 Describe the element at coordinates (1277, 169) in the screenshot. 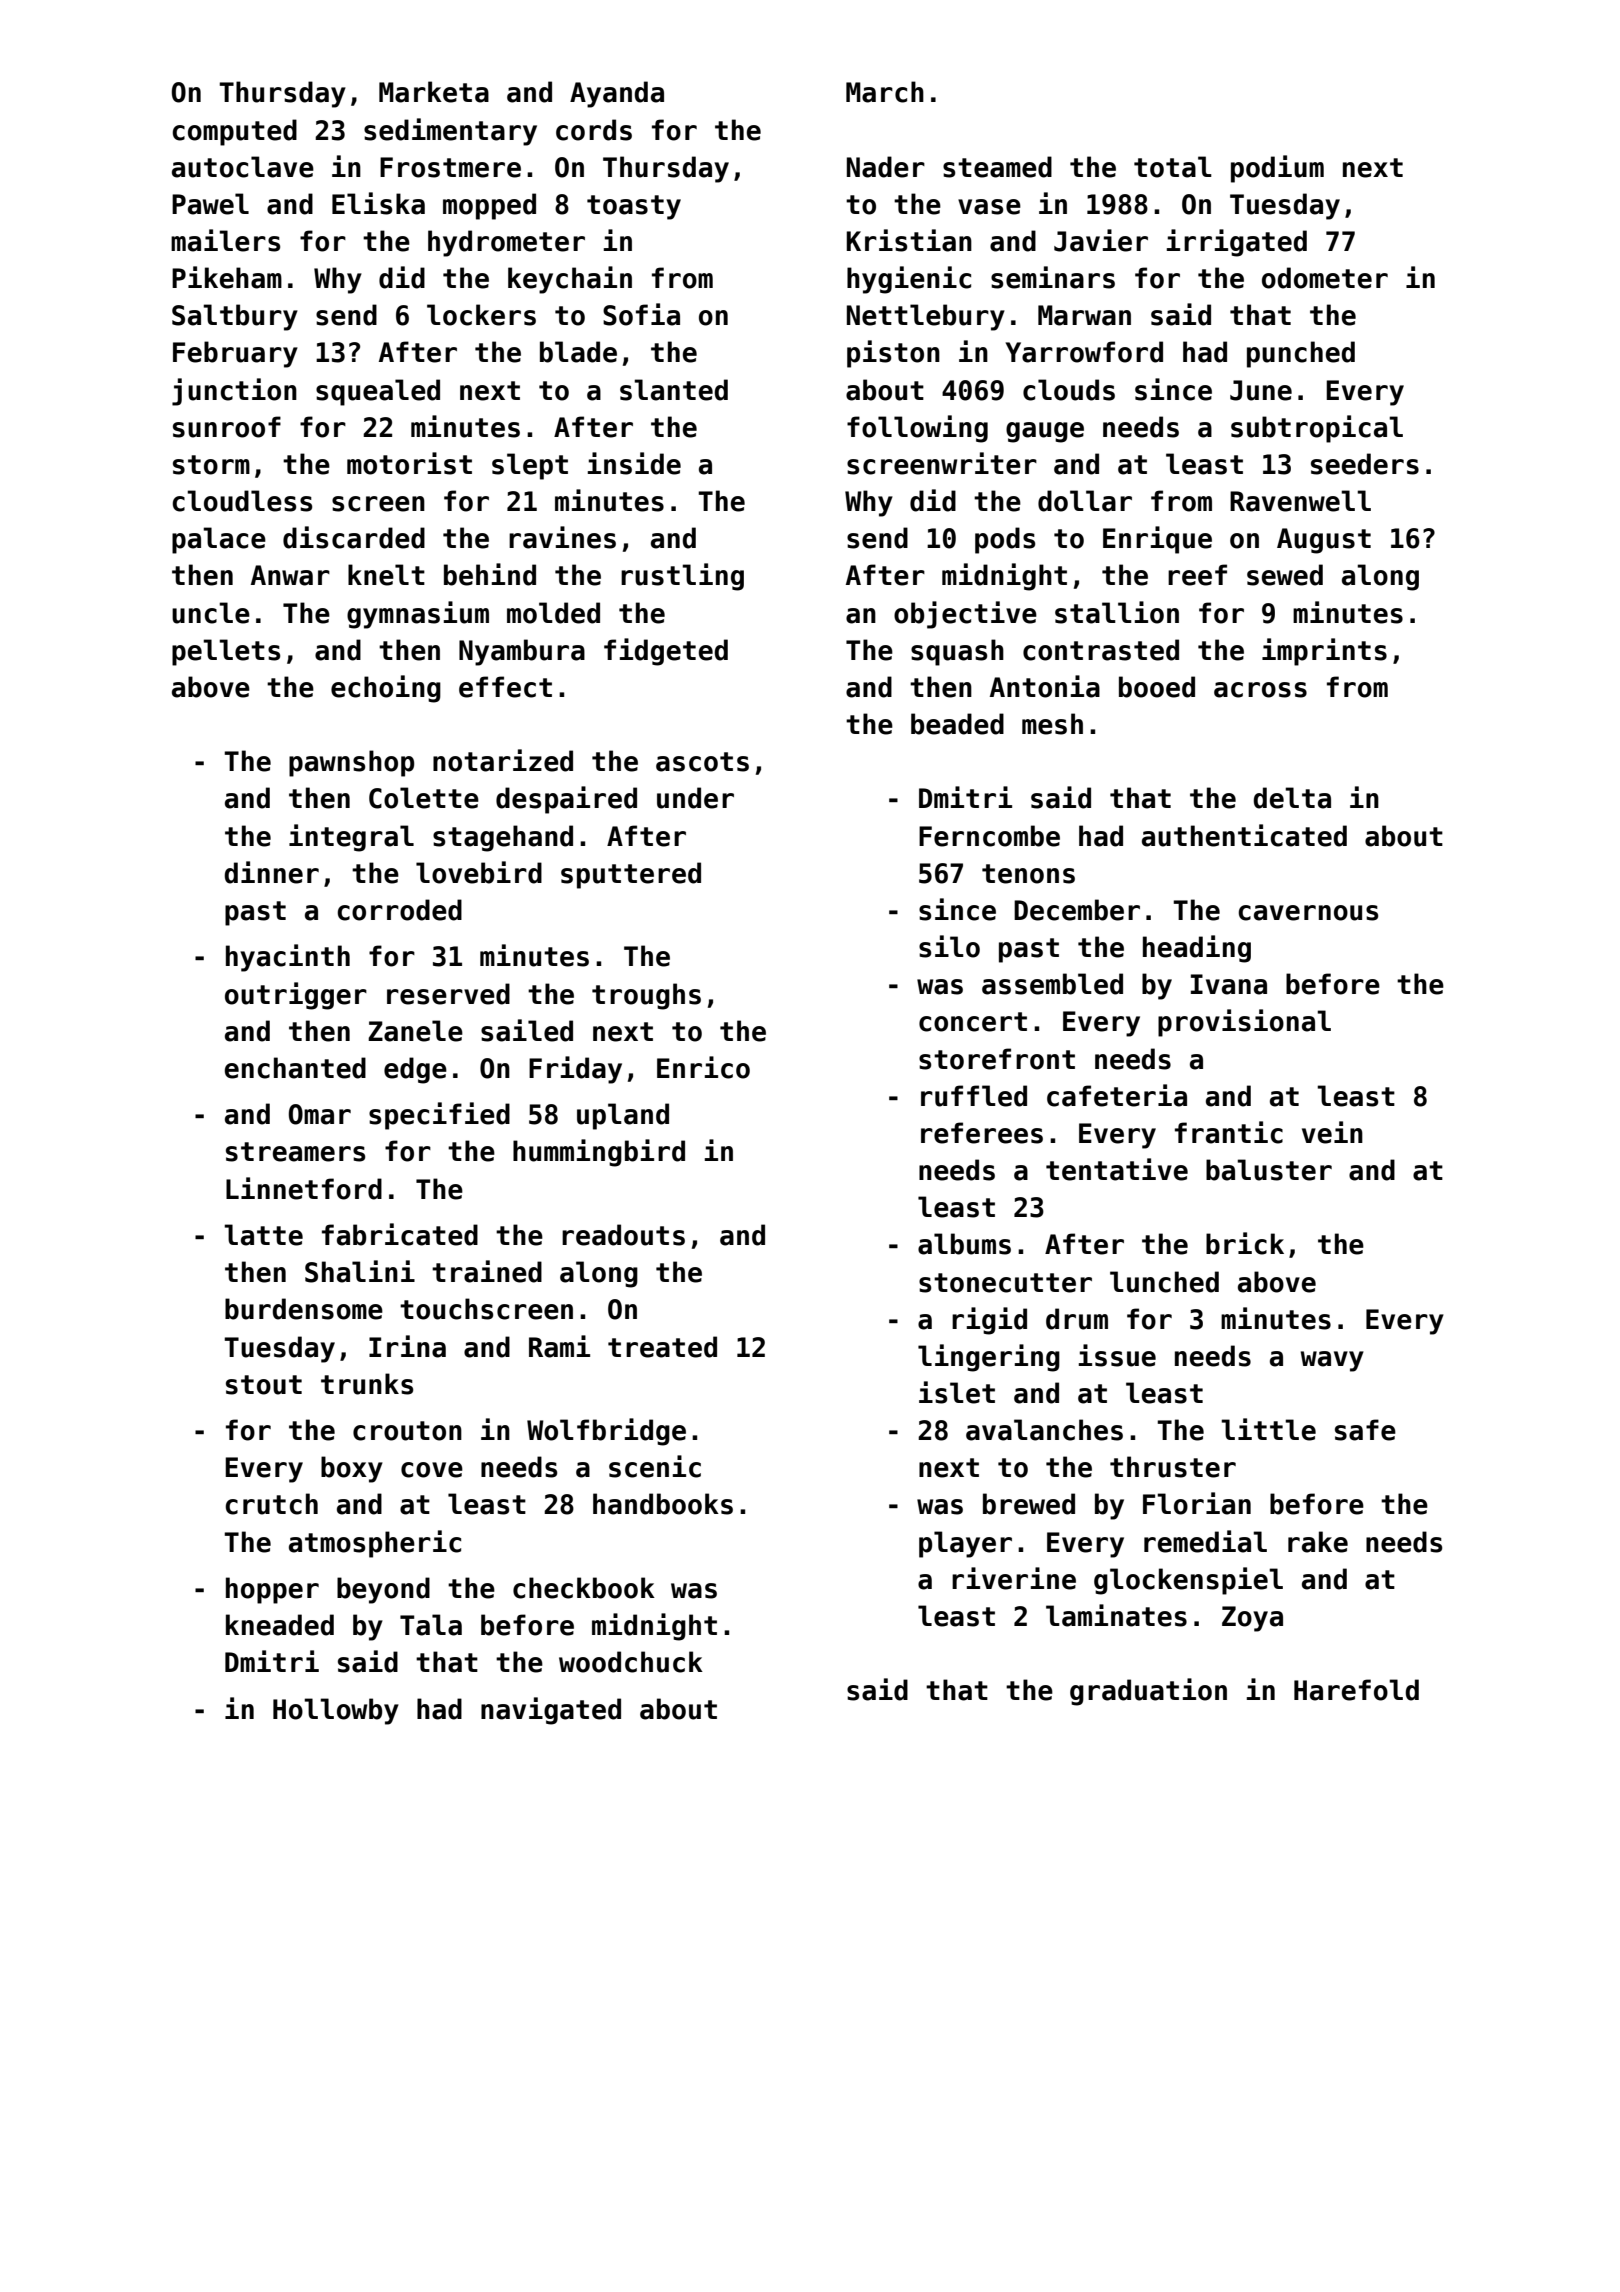

I see `podium` at that location.
